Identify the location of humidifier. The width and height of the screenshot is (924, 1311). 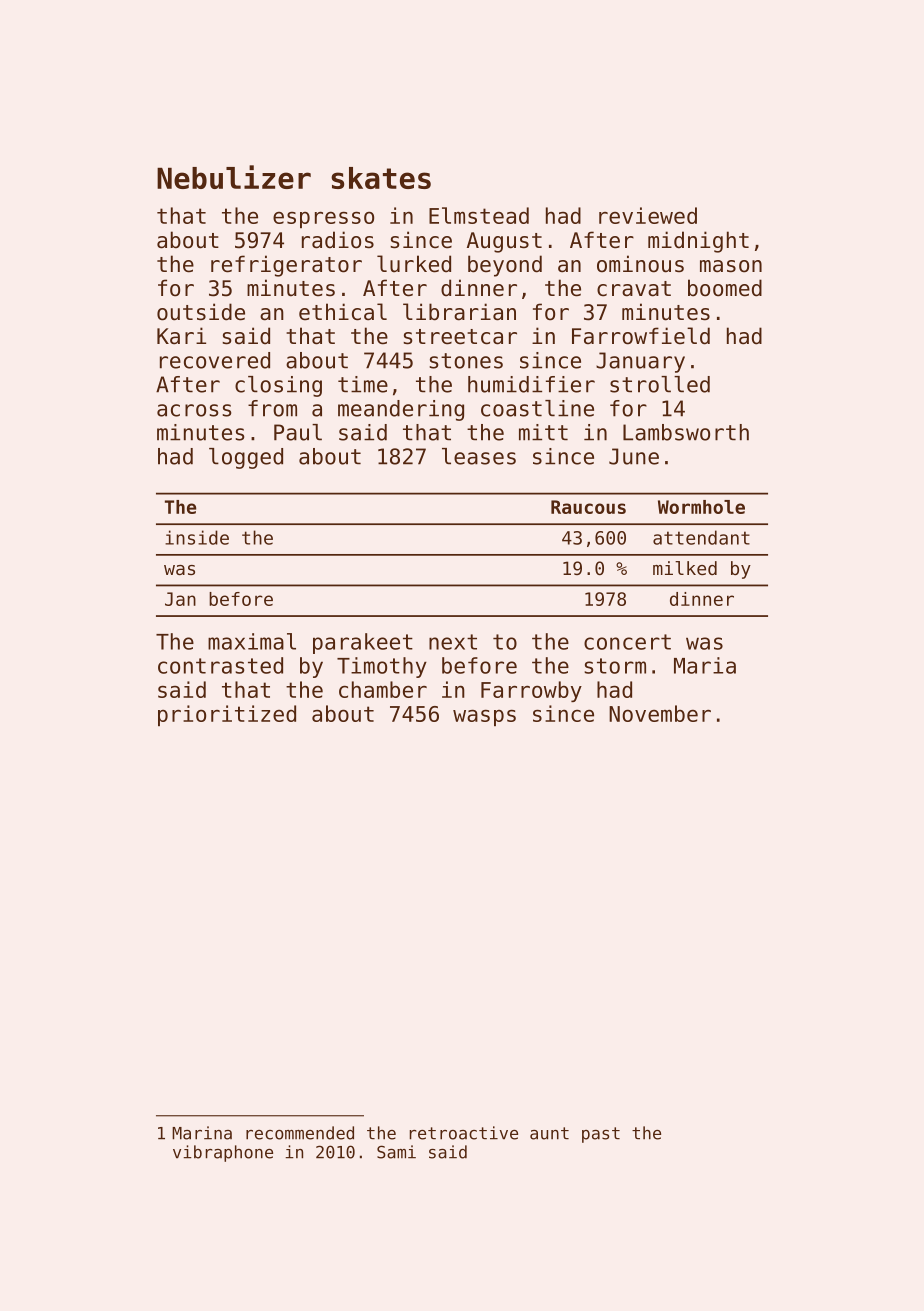
(531, 384).
